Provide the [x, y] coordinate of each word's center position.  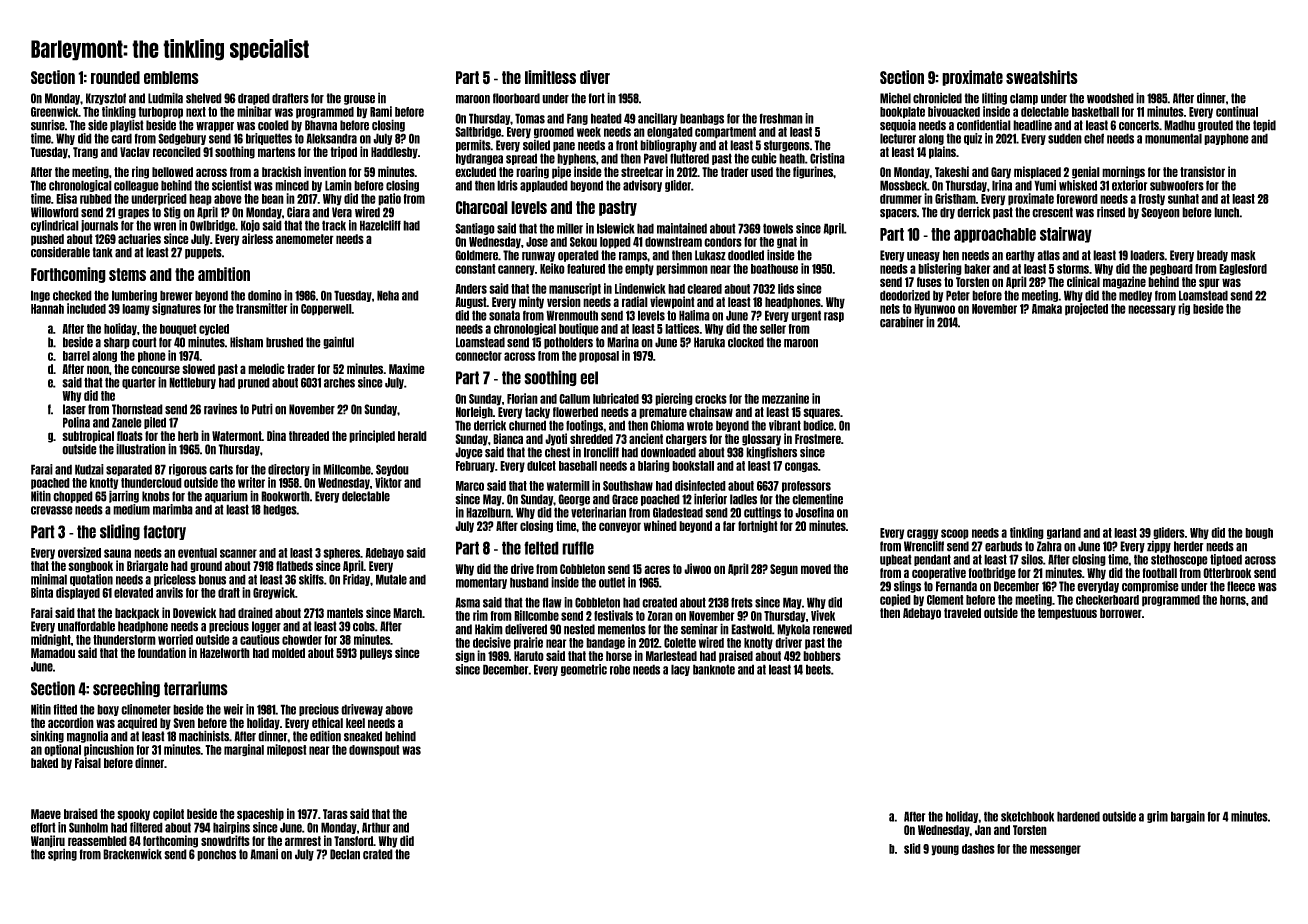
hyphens [576, 159]
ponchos [216, 855]
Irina [1002, 185]
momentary [481, 583]
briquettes [269, 139]
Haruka [709, 342]
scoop [955, 534]
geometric [584, 670]
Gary [1001, 173]
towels [778, 228]
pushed [47, 240]
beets [818, 669]
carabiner [902, 322]
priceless [175, 580]
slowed [198, 369]
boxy [108, 710]
